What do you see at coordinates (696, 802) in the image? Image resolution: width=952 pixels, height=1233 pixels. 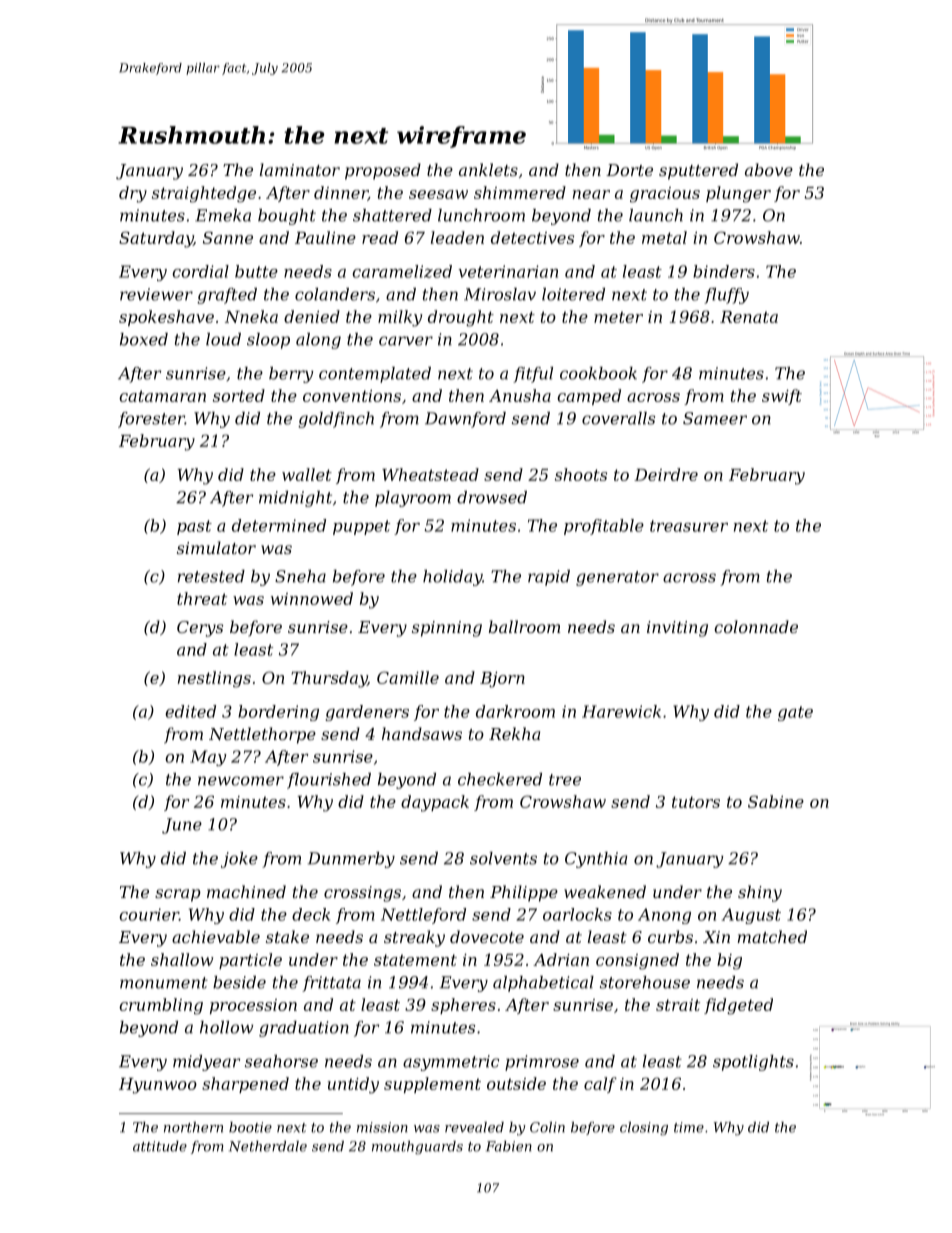 I see `tutors` at bounding box center [696, 802].
